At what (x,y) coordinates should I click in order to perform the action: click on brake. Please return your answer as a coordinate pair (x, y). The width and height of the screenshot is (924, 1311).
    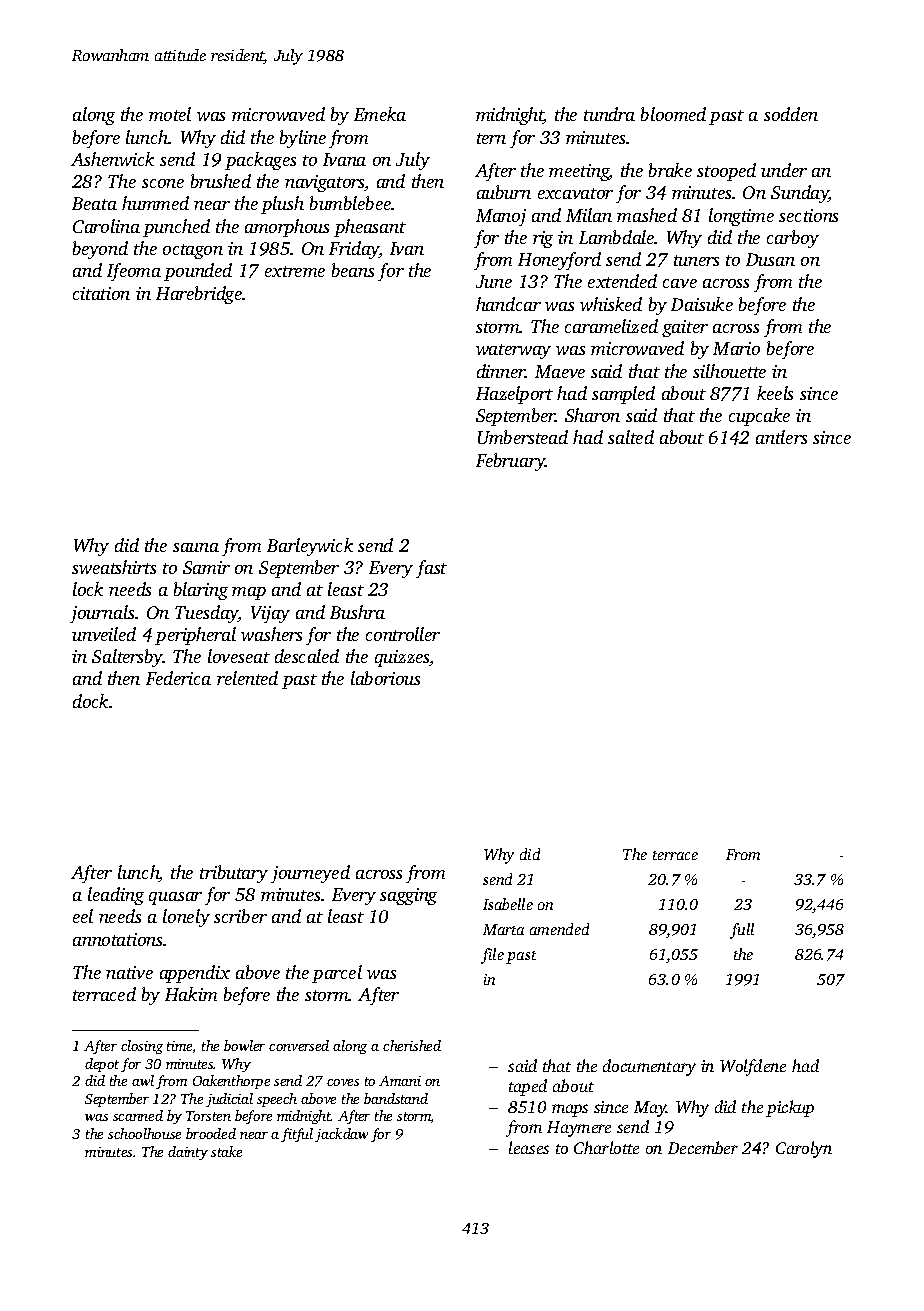
    Looking at the image, I should click on (670, 170).
